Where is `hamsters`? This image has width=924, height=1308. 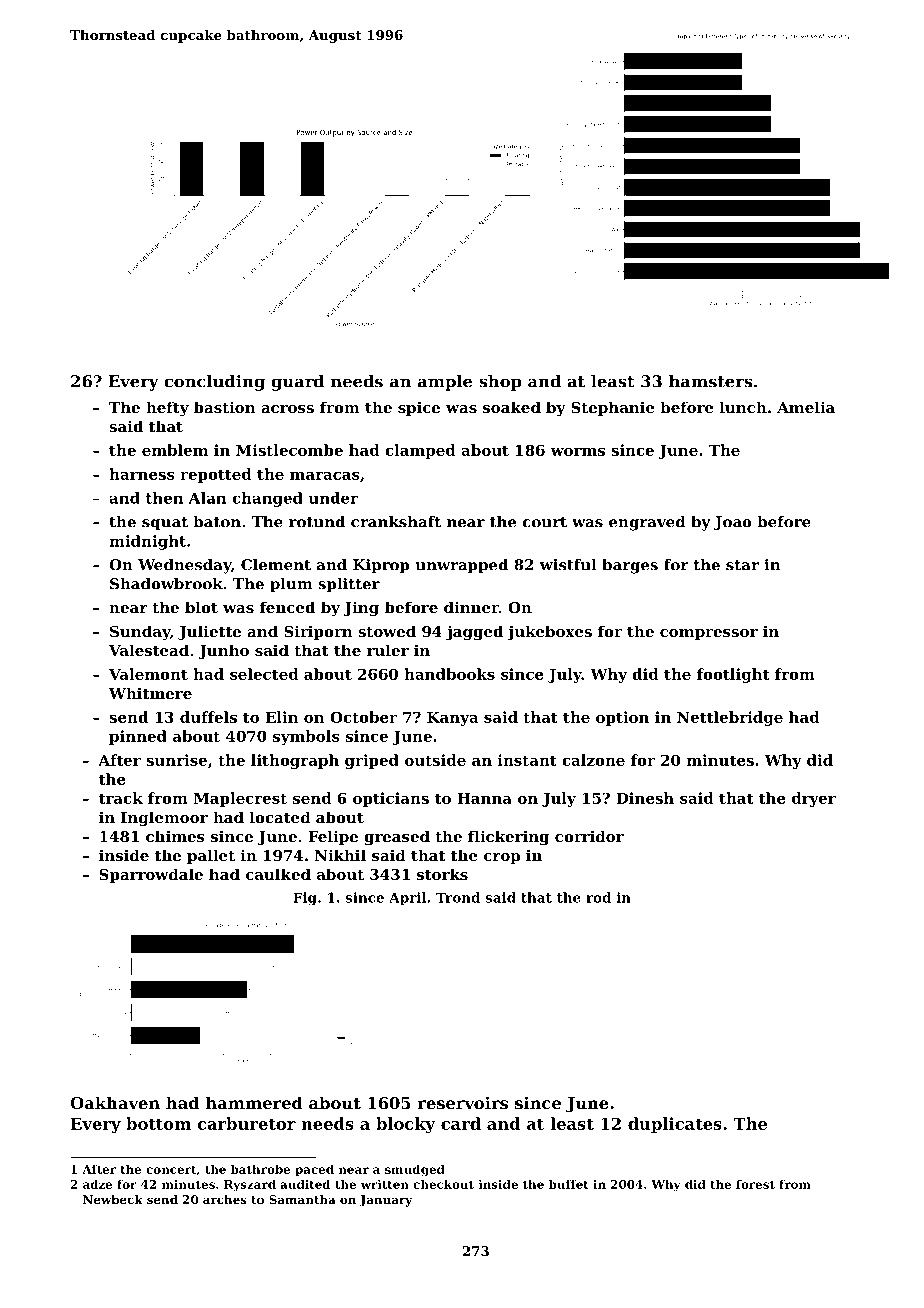
hamsters is located at coordinates (710, 381).
